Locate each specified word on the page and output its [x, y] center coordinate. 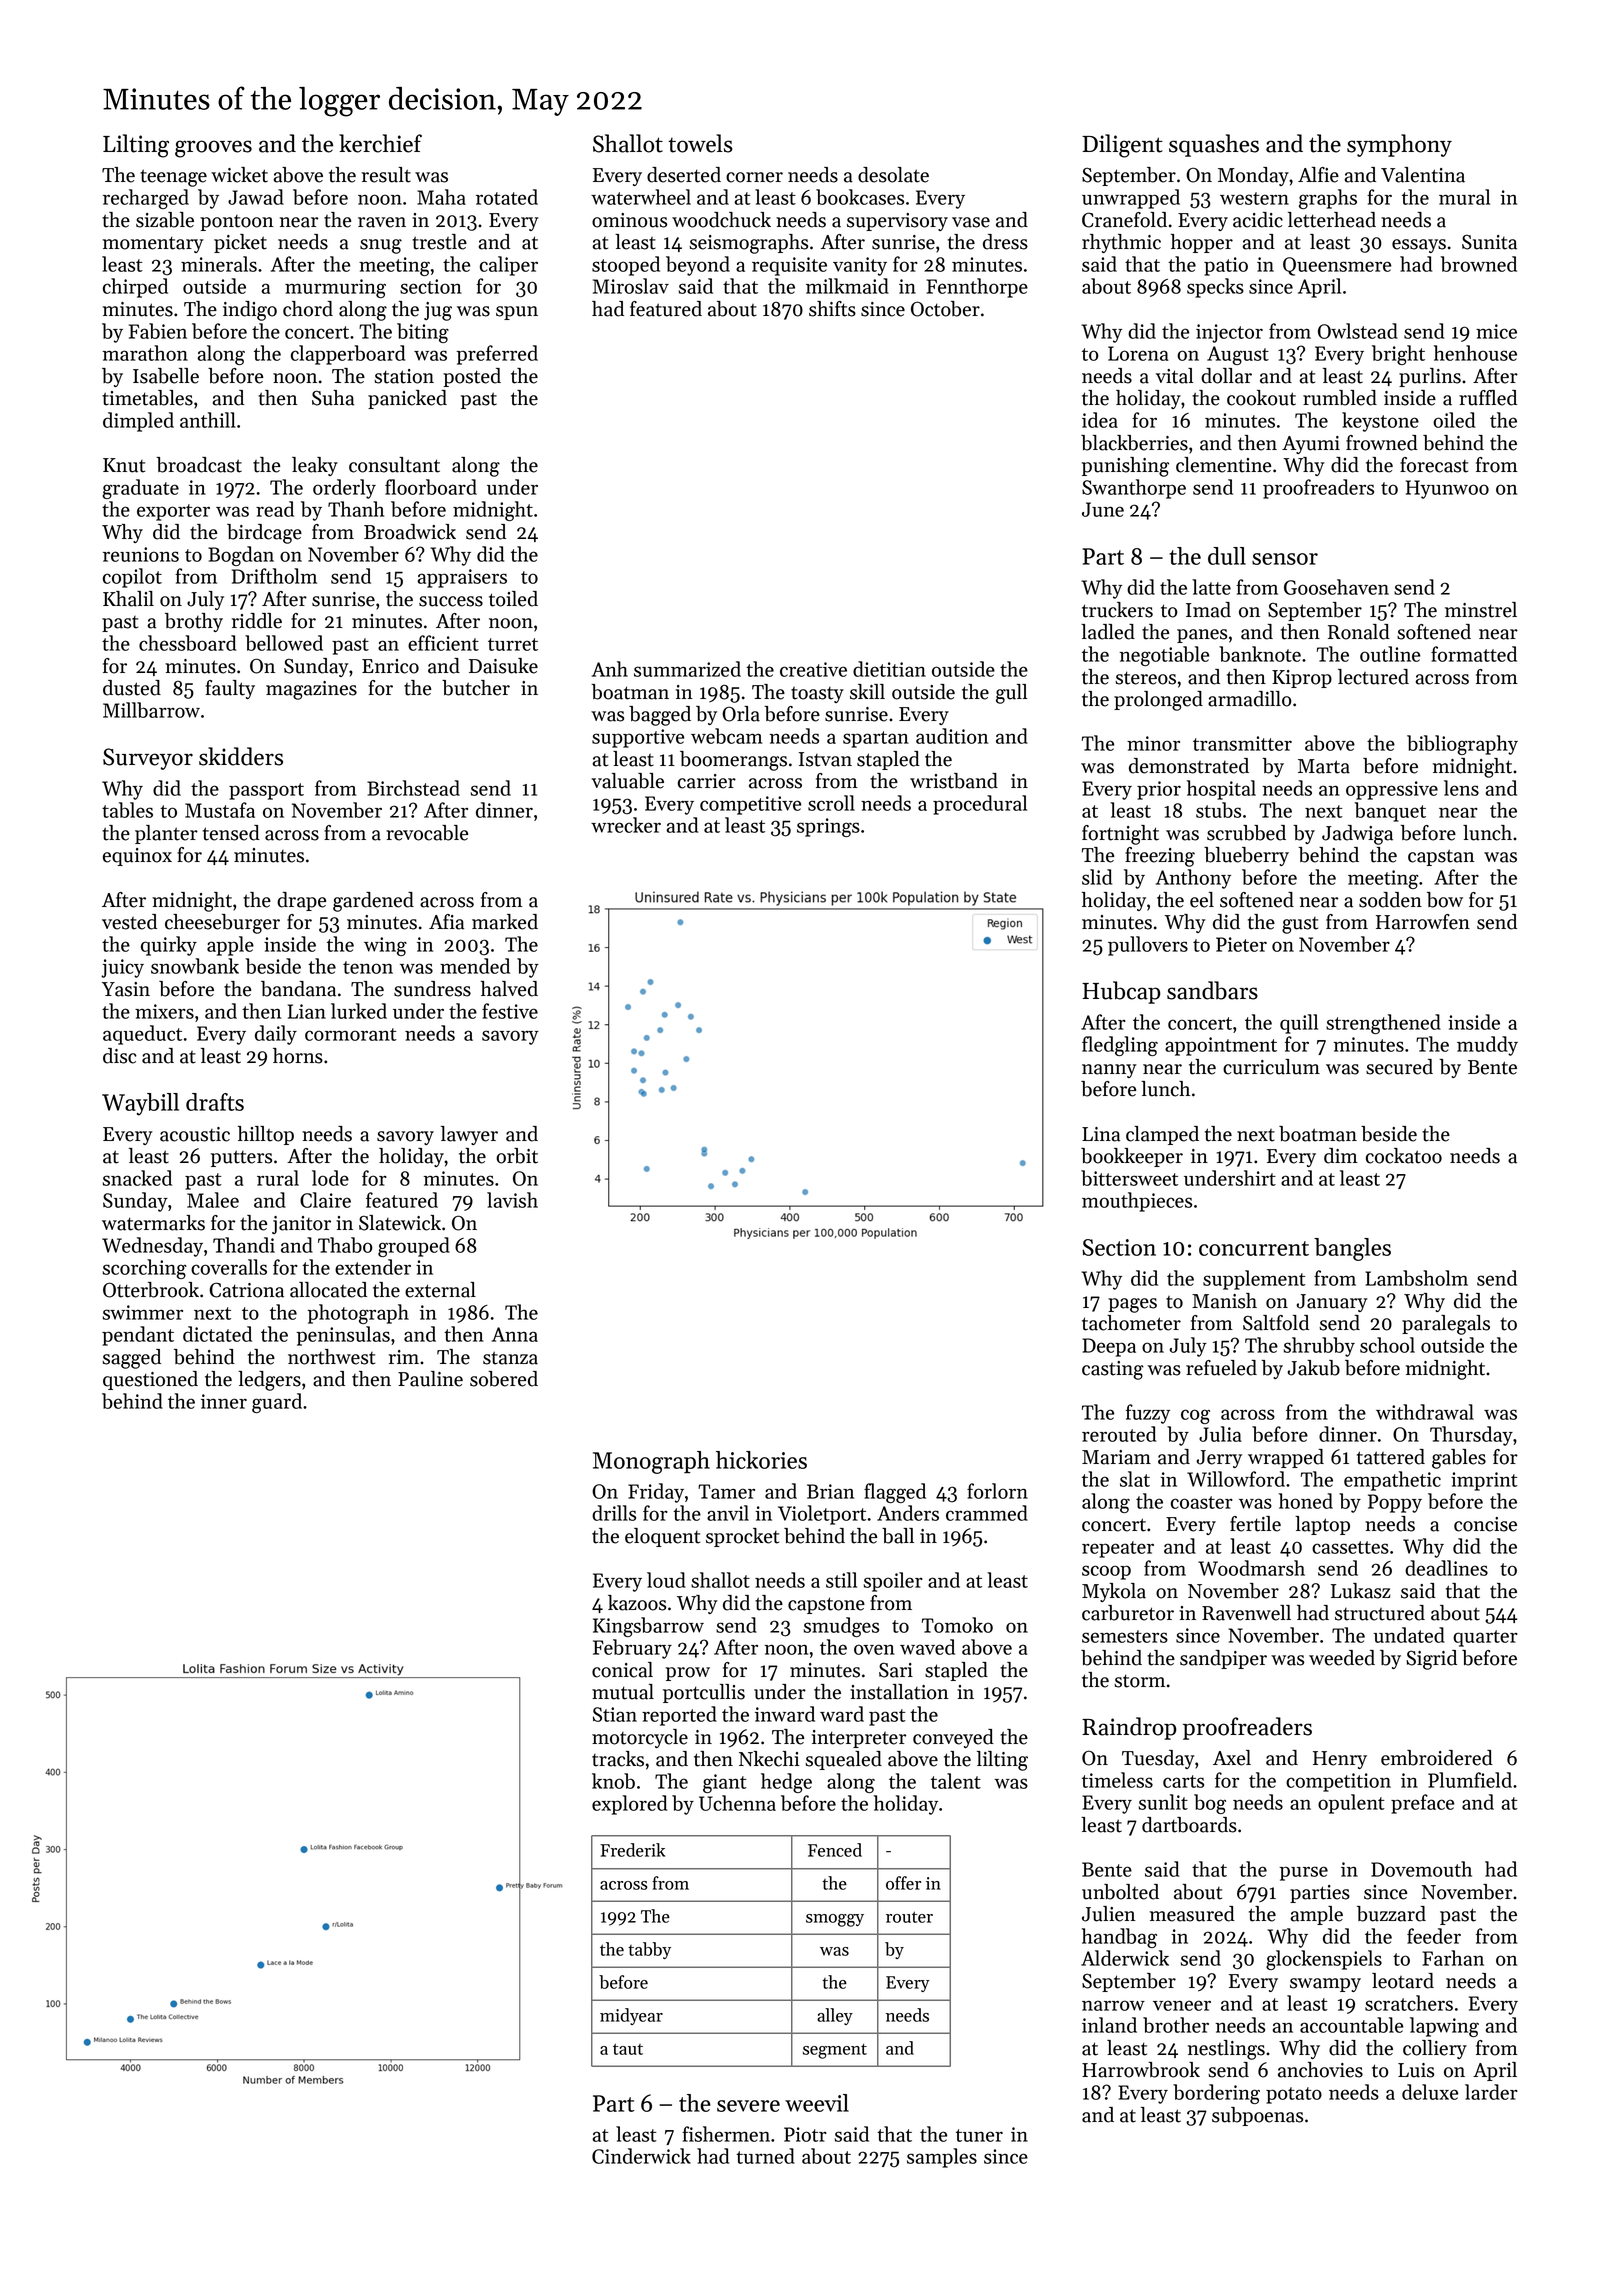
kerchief [380, 143]
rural [278, 1178]
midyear [631, 2016]
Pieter [1241, 944]
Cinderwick [641, 2156]
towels [700, 143]
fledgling [1120, 1046]
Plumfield [1470, 1780]
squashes [1214, 145]
